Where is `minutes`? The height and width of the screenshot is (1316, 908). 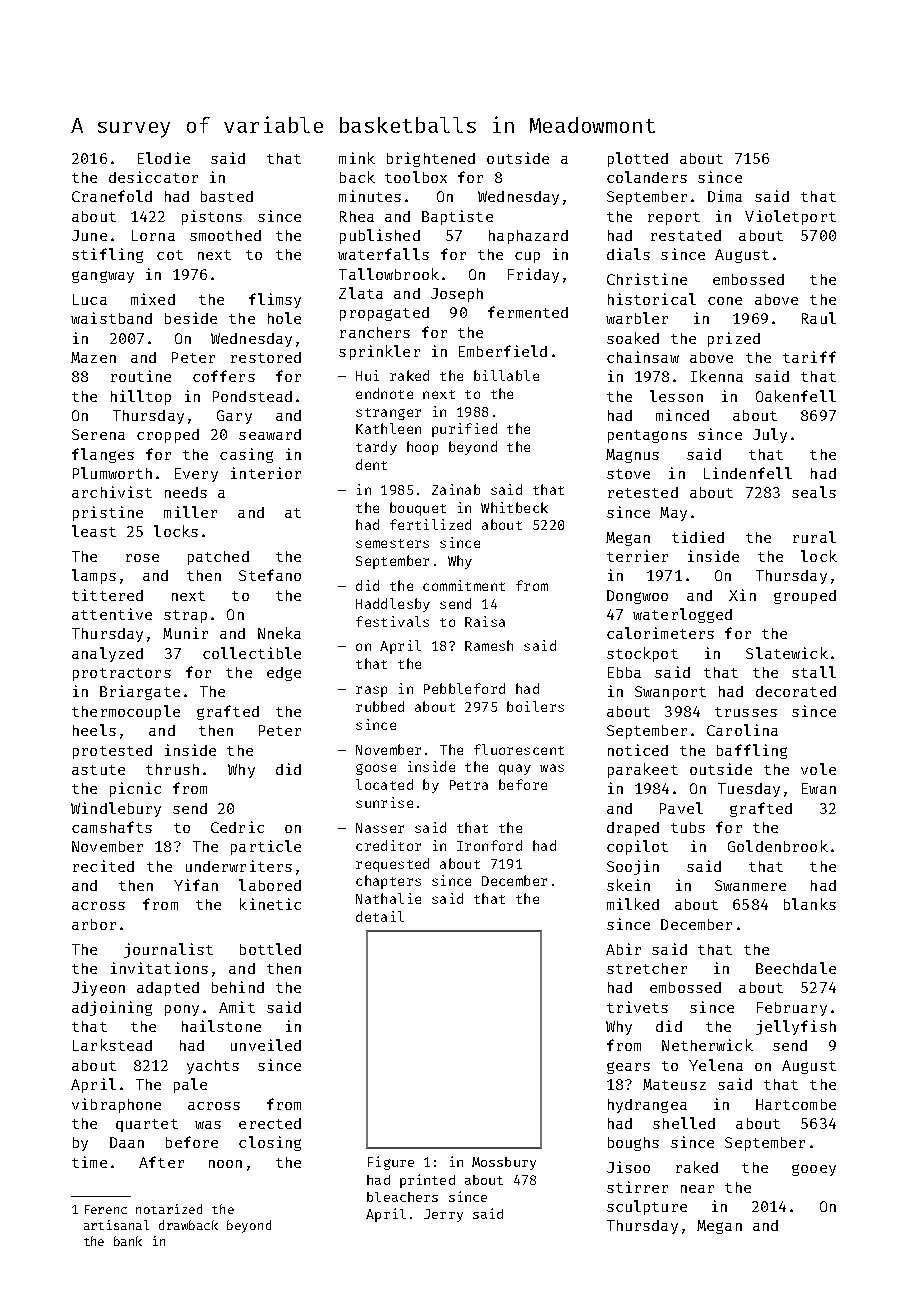
minutes is located at coordinates (370, 196).
